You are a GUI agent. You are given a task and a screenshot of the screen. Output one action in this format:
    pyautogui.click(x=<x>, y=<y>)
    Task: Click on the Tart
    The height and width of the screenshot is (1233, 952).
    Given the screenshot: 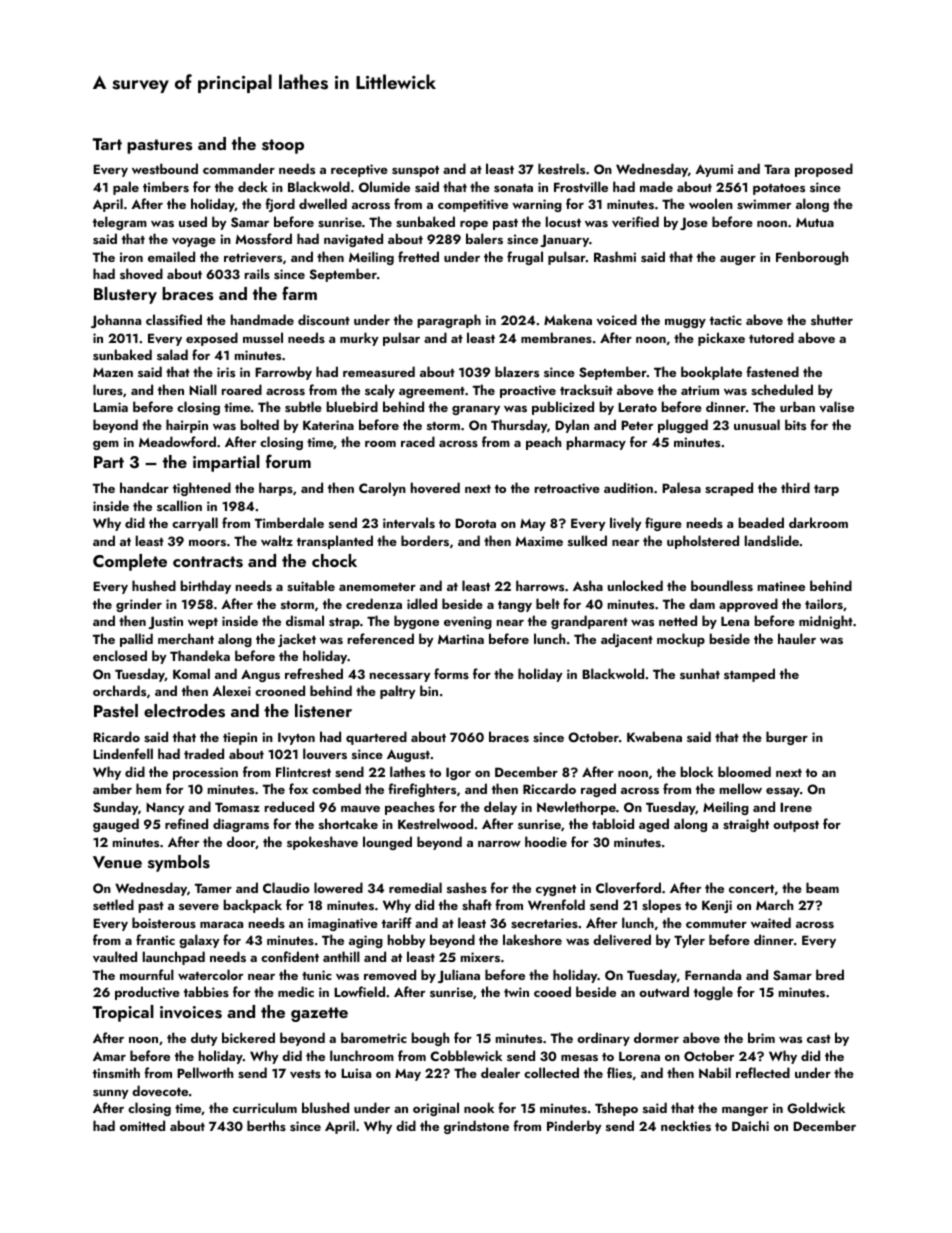 What is the action you would take?
    pyautogui.click(x=107, y=144)
